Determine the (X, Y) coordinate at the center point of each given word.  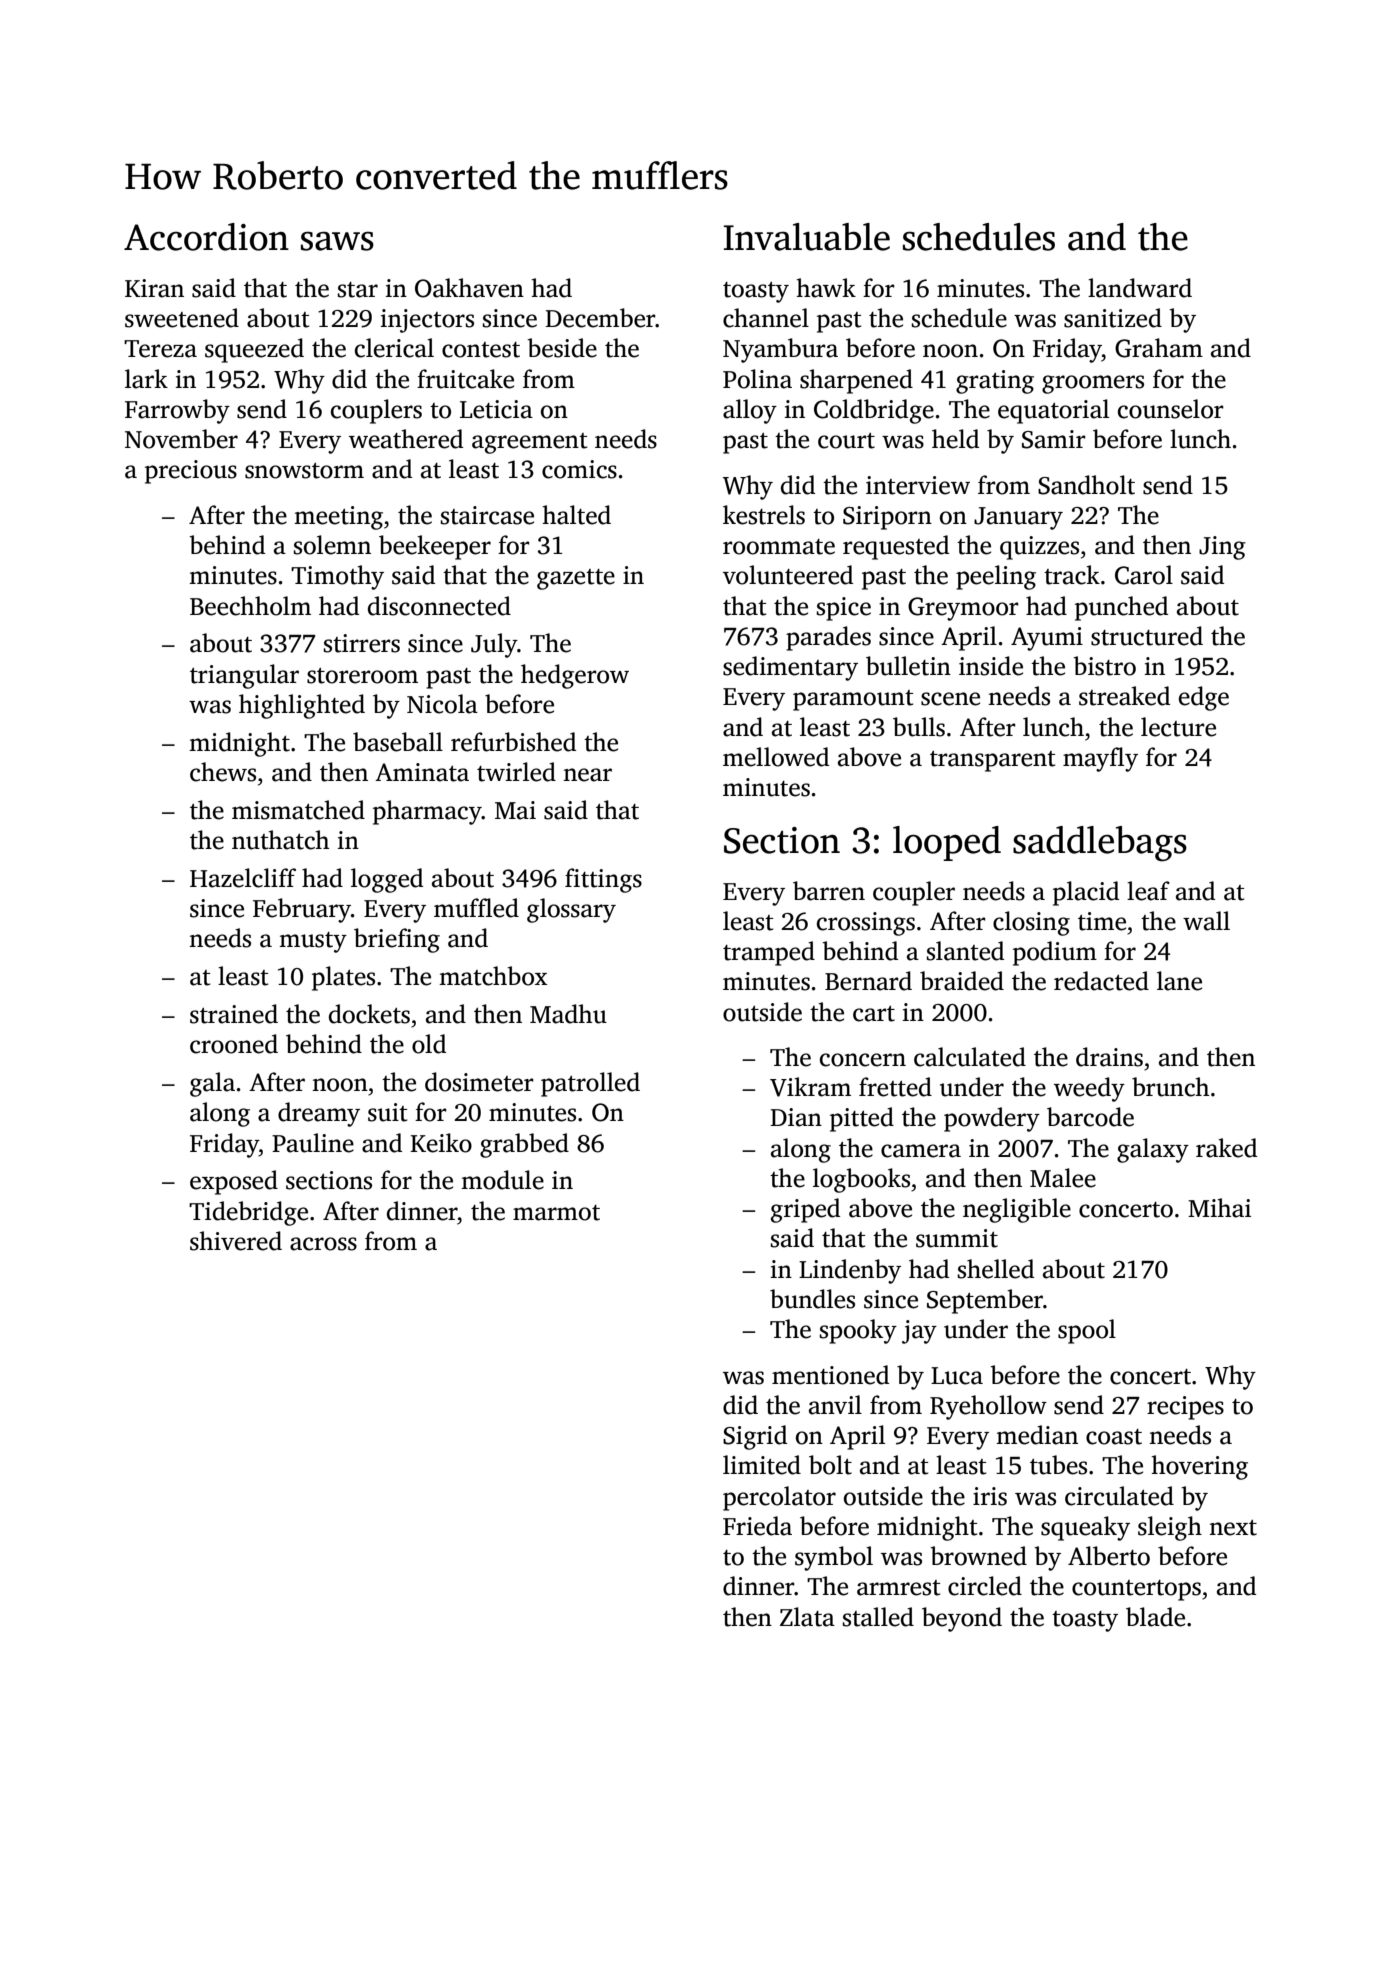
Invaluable (807, 237)
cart (874, 1014)
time (1102, 921)
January (1018, 518)
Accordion (206, 237)
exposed (234, 1182)
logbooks (861, 1180)
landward (1140, 288)
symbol (834, 1558)
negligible (1017, 1210)
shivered (236, 1241)
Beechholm (250, 606)
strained (234, 1014)
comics (579, 469)
